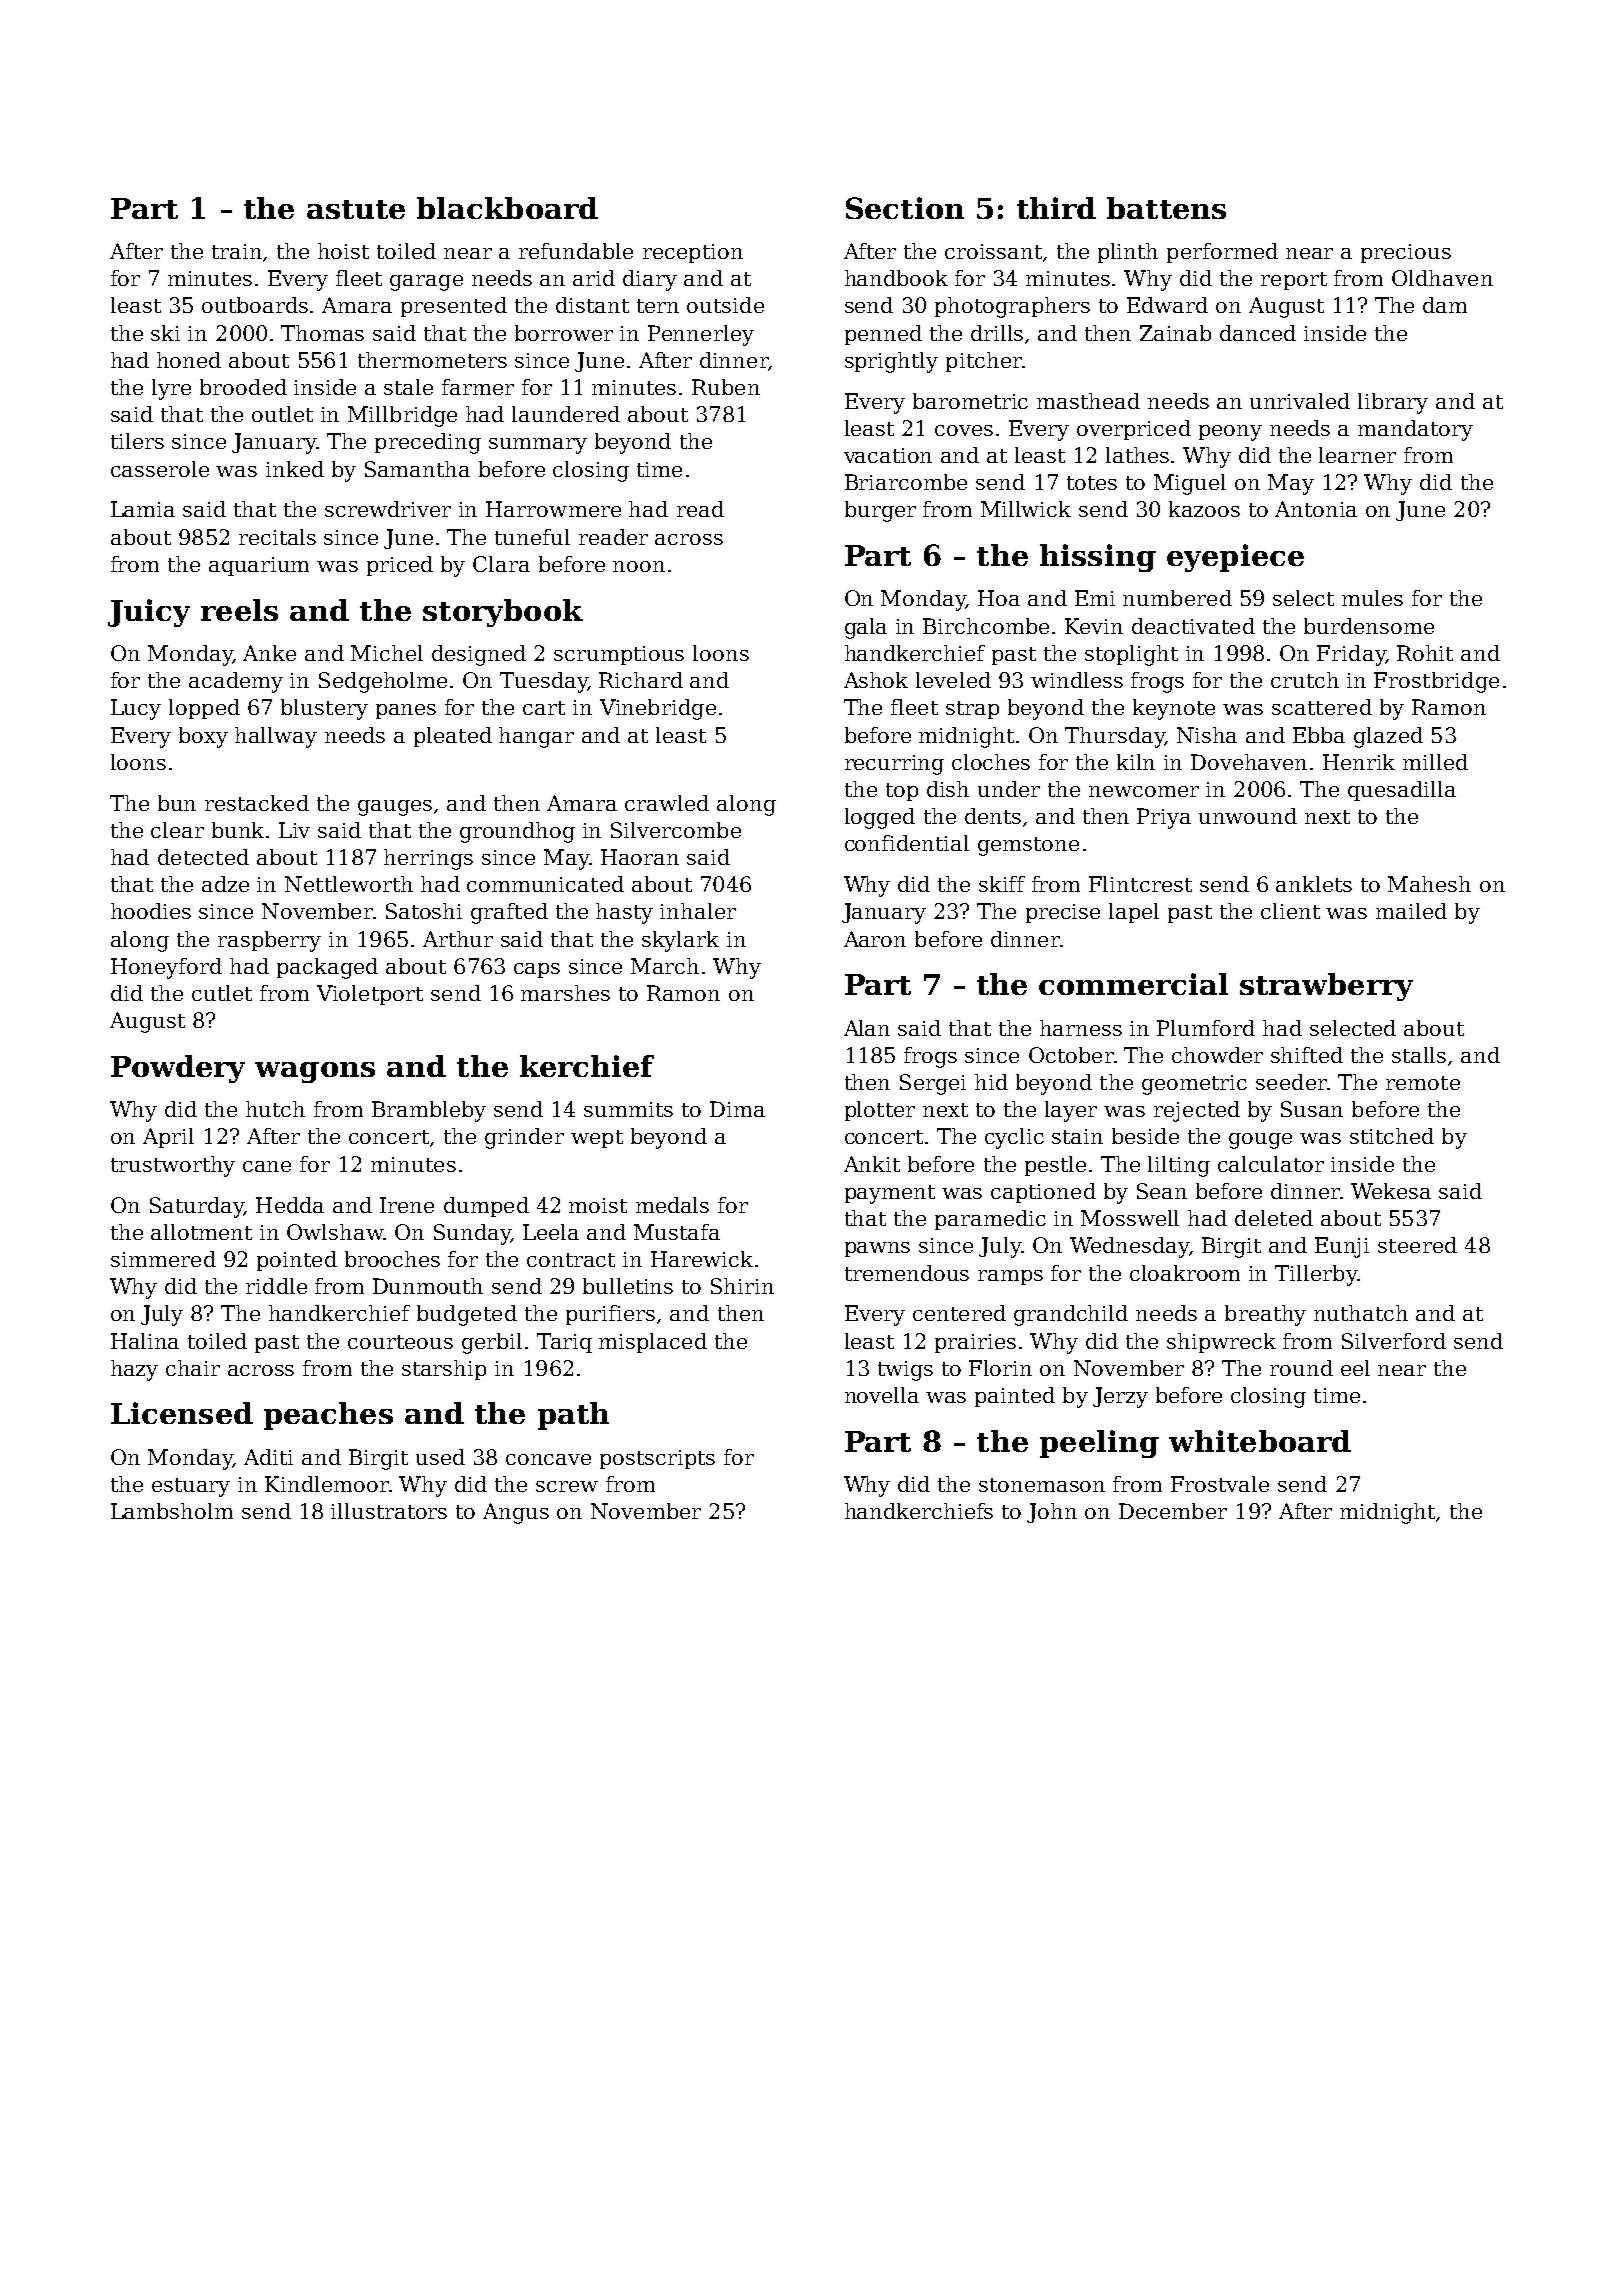  I want to click on payment, so click(890, 1194).
